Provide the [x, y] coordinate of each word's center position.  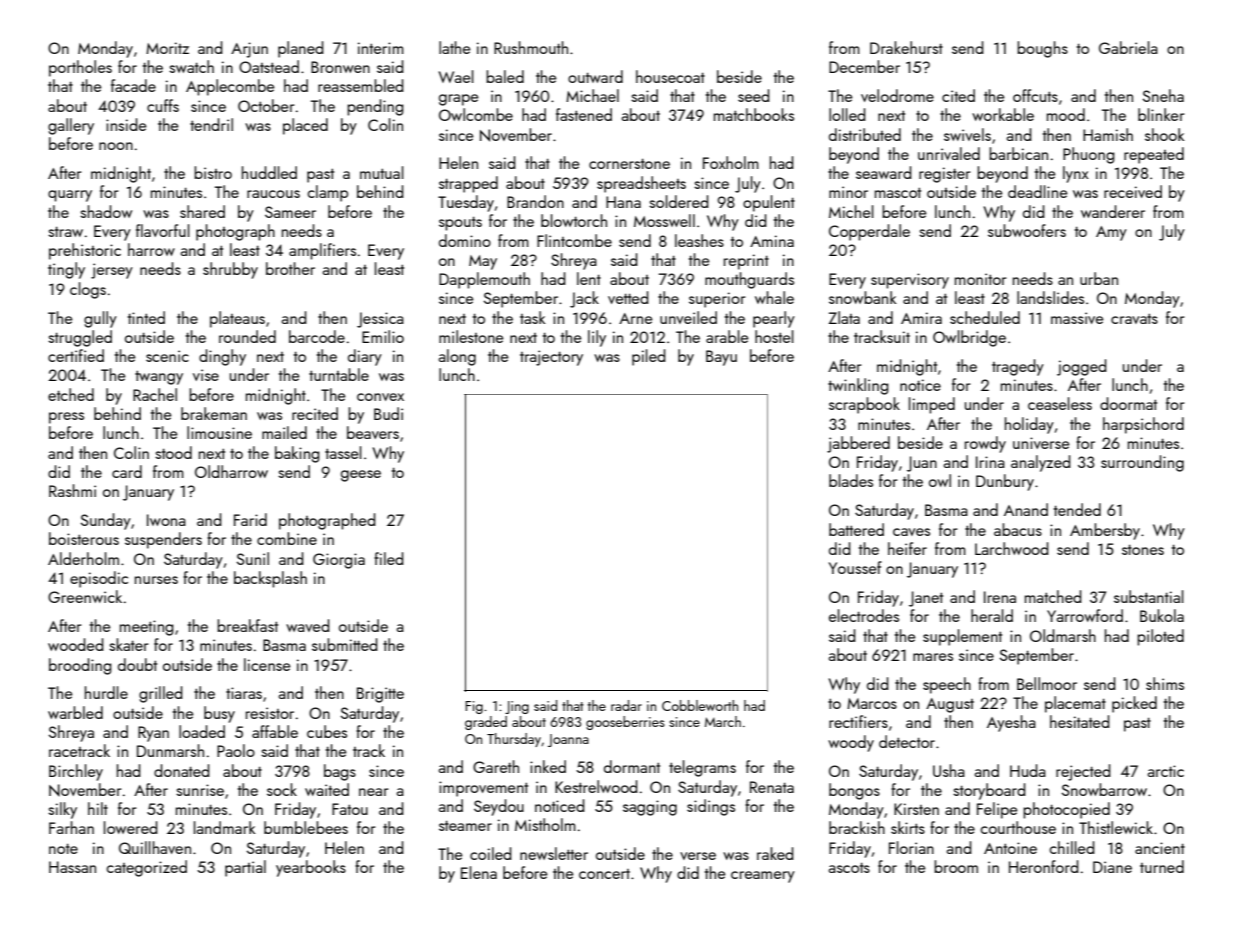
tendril [211, 124]
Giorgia [339, 561]
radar [626, 705]
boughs [1042, 49]
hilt [98, 808]
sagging [650, 808]
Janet [926, 599]
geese [361, 476]
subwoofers [1027, 230]
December [864, 66]
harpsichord [1143, 425]
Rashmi [72, 490]
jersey [112, 271]
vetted [628, 297]
